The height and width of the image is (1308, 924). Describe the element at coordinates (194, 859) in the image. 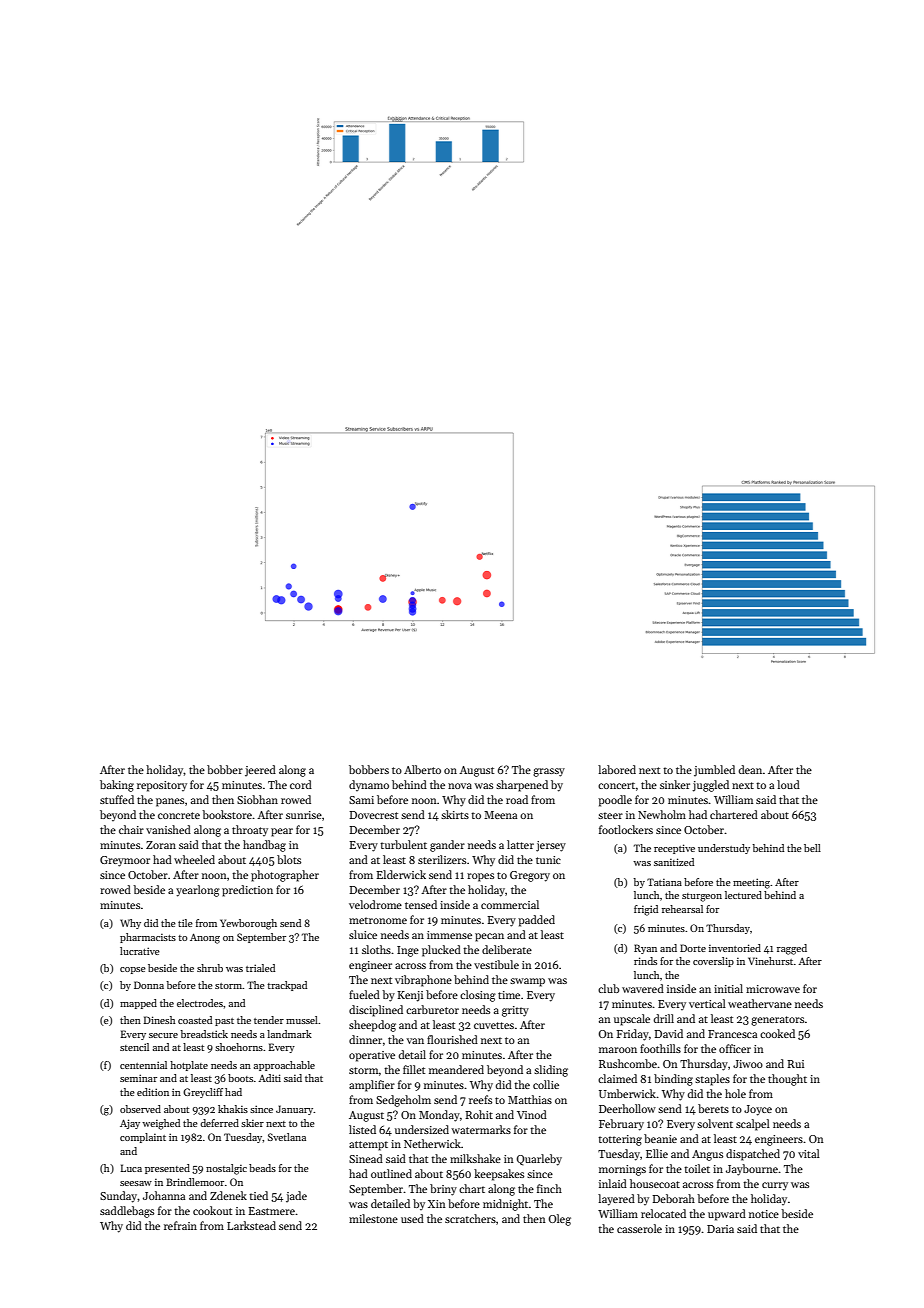

I see `wheeled` at that location.
